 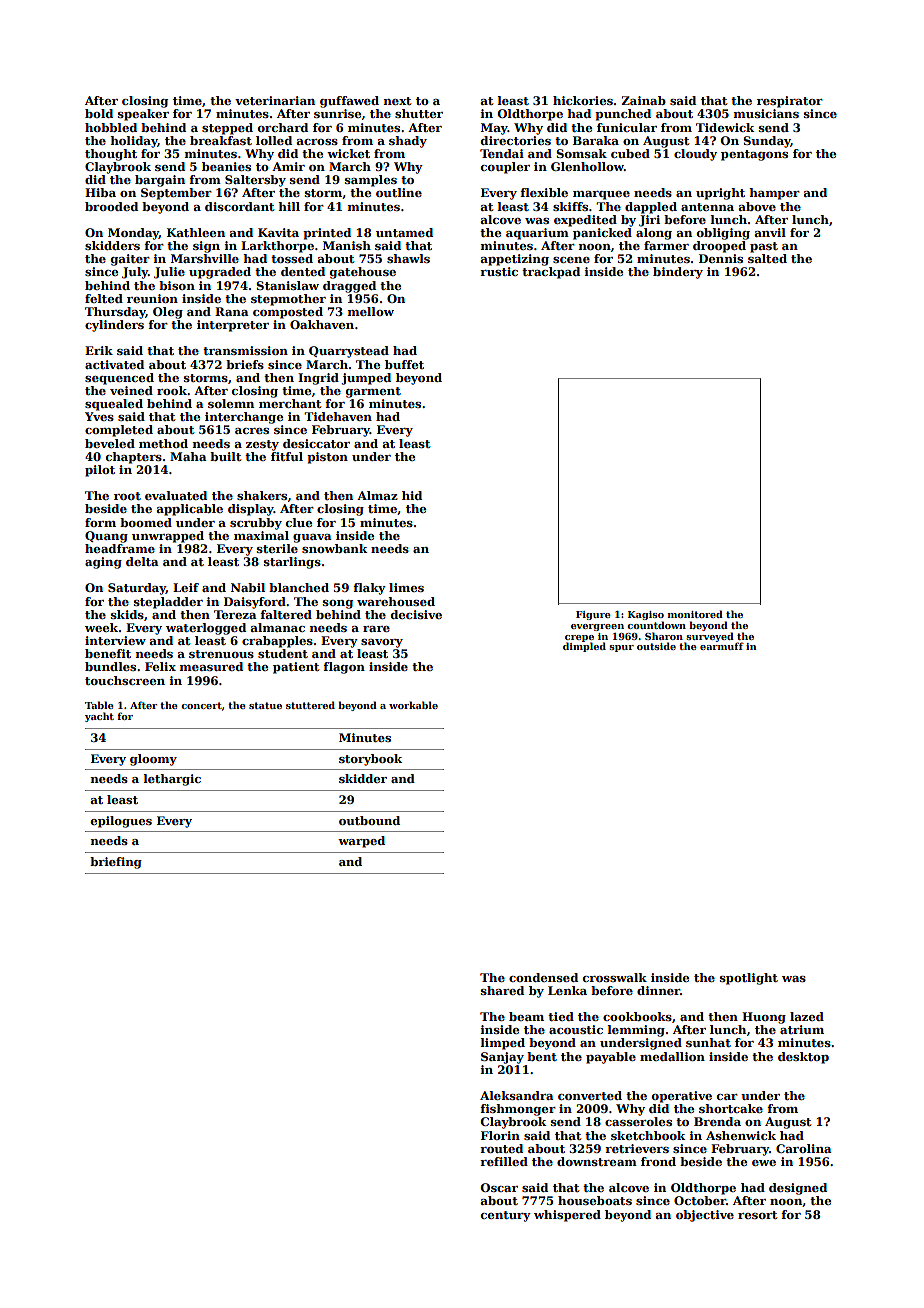 I want to click on salted, so click(x=767, y=258).
